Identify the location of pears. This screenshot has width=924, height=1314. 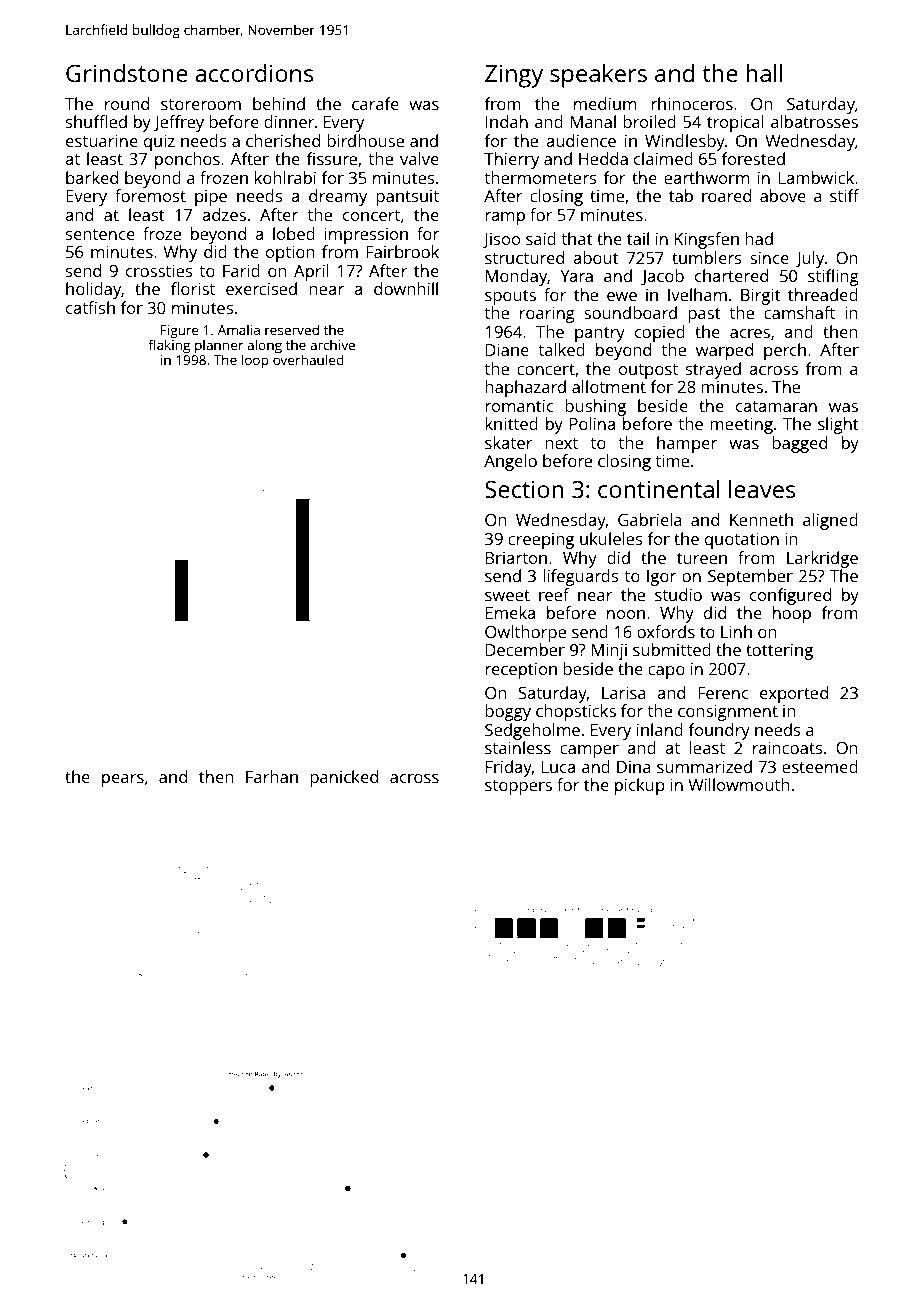
(123, 780).
